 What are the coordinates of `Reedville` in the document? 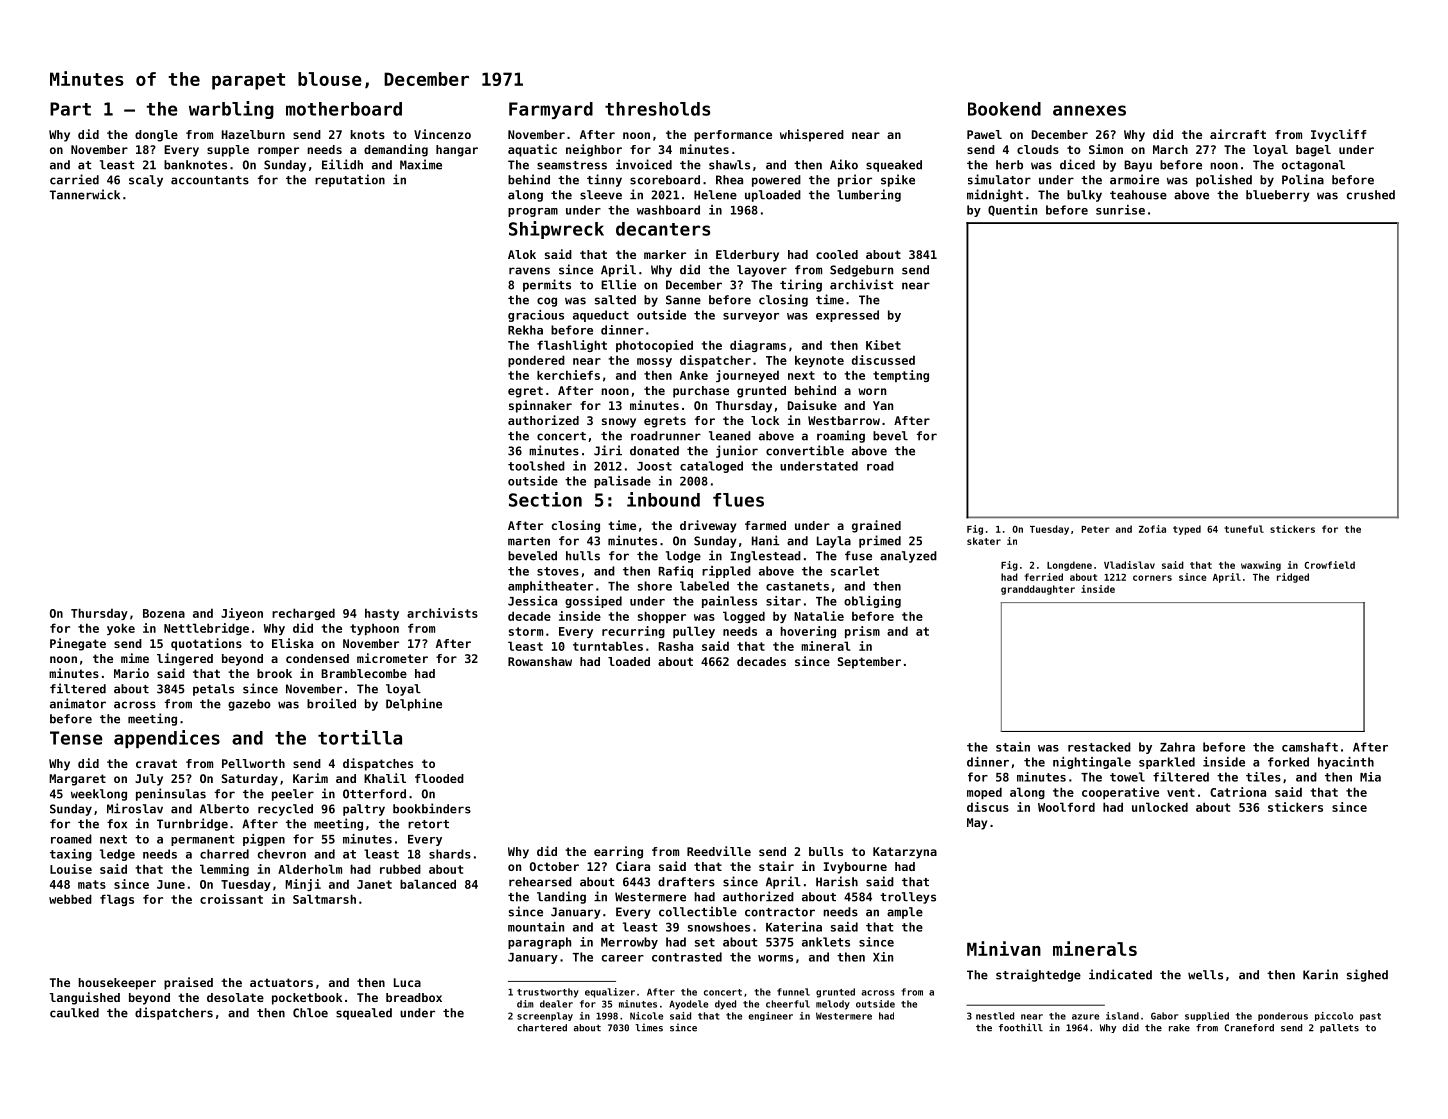 It's located at (719, 851).
